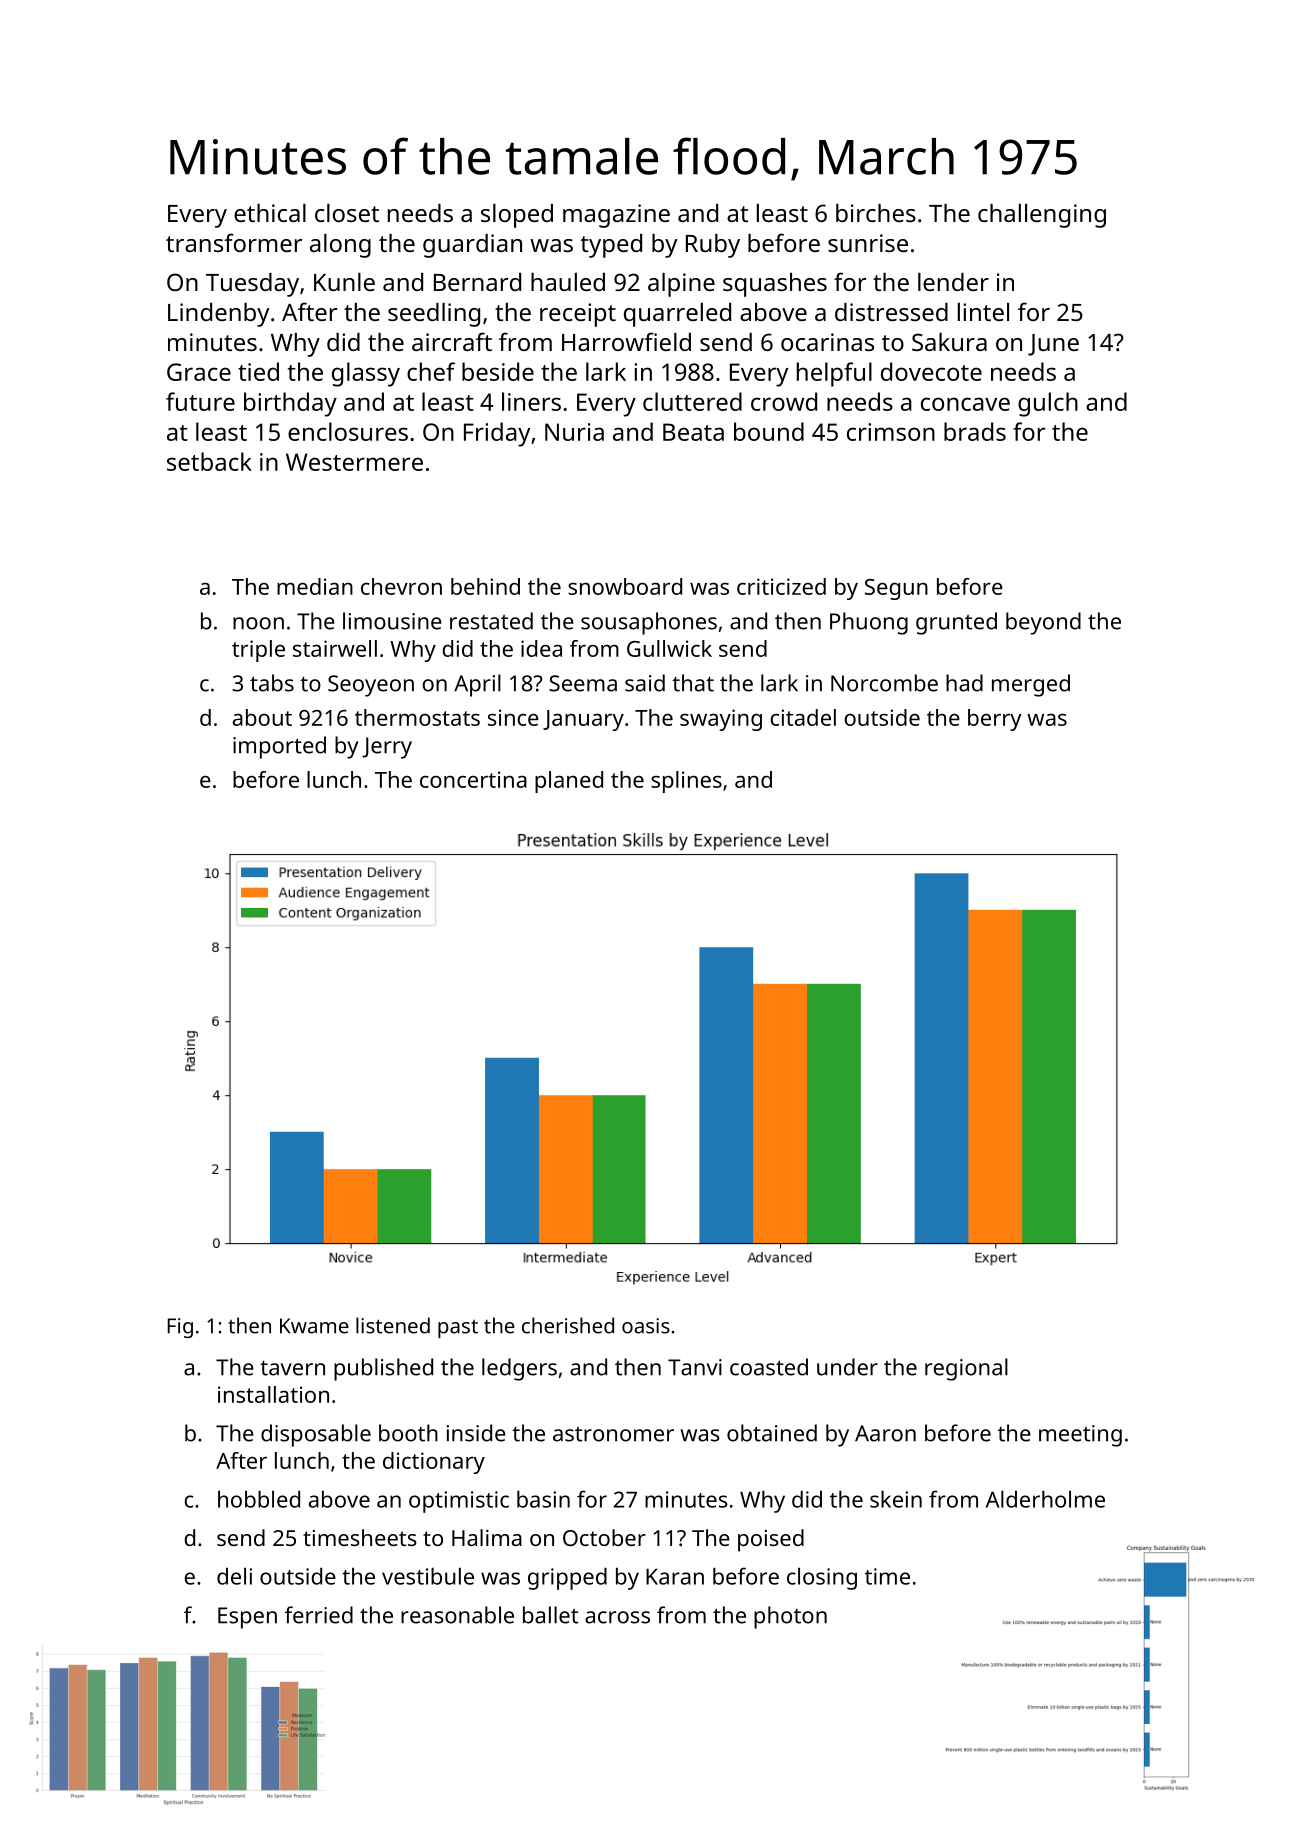  Describe the element at coordinates (790, 1617) in the screenshot. I see `photon` at that location.
